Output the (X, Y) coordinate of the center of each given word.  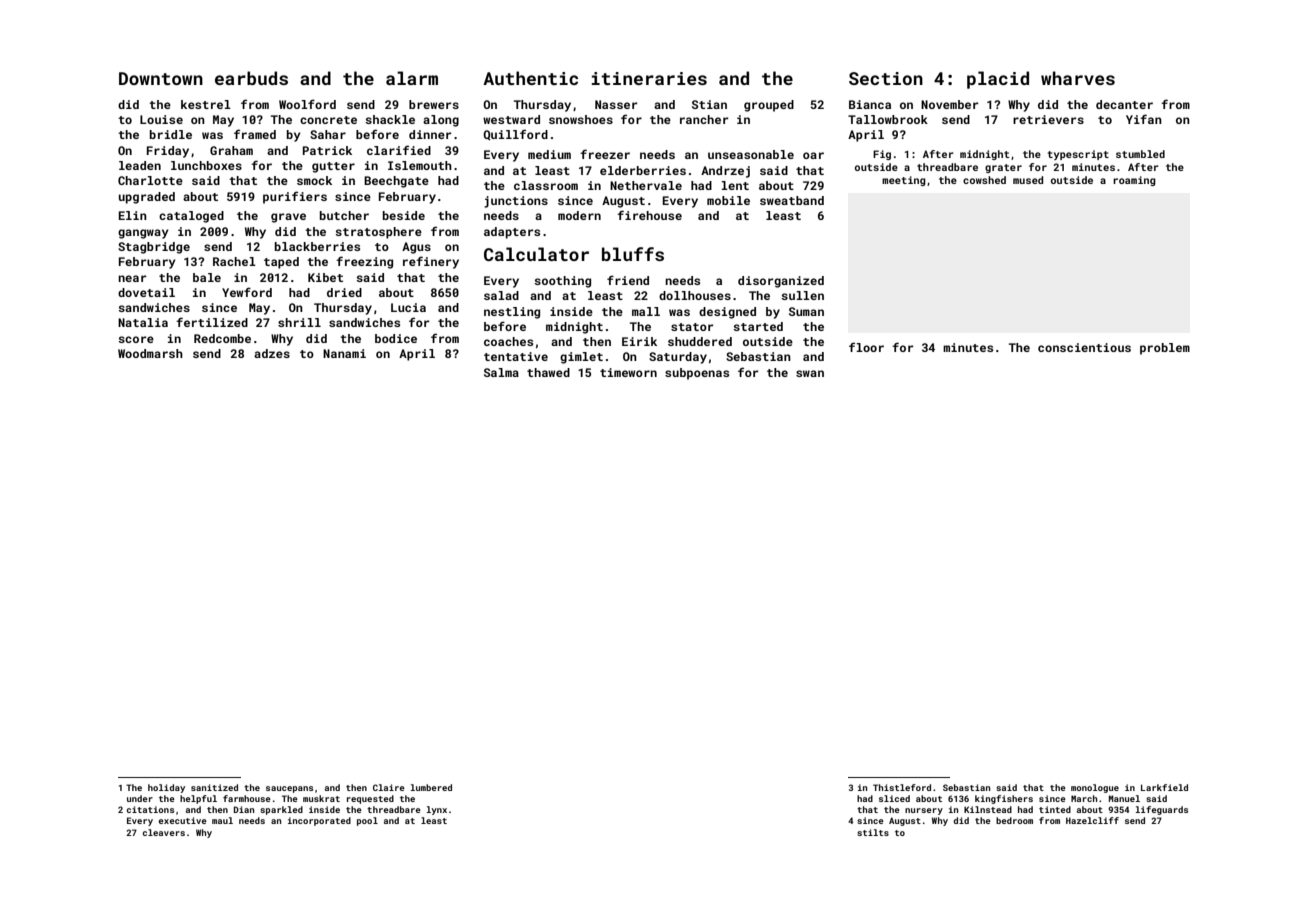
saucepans (289, 789)
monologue (1095, 788)
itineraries (649, 78)
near (132, 278)
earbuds (251, 78)
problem (1165, 349)
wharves (1078, 78)
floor (866, 347)
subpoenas (697, 374)
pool (367, 821)
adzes (272, 353)
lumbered (431, 787)
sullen (802, 295)
